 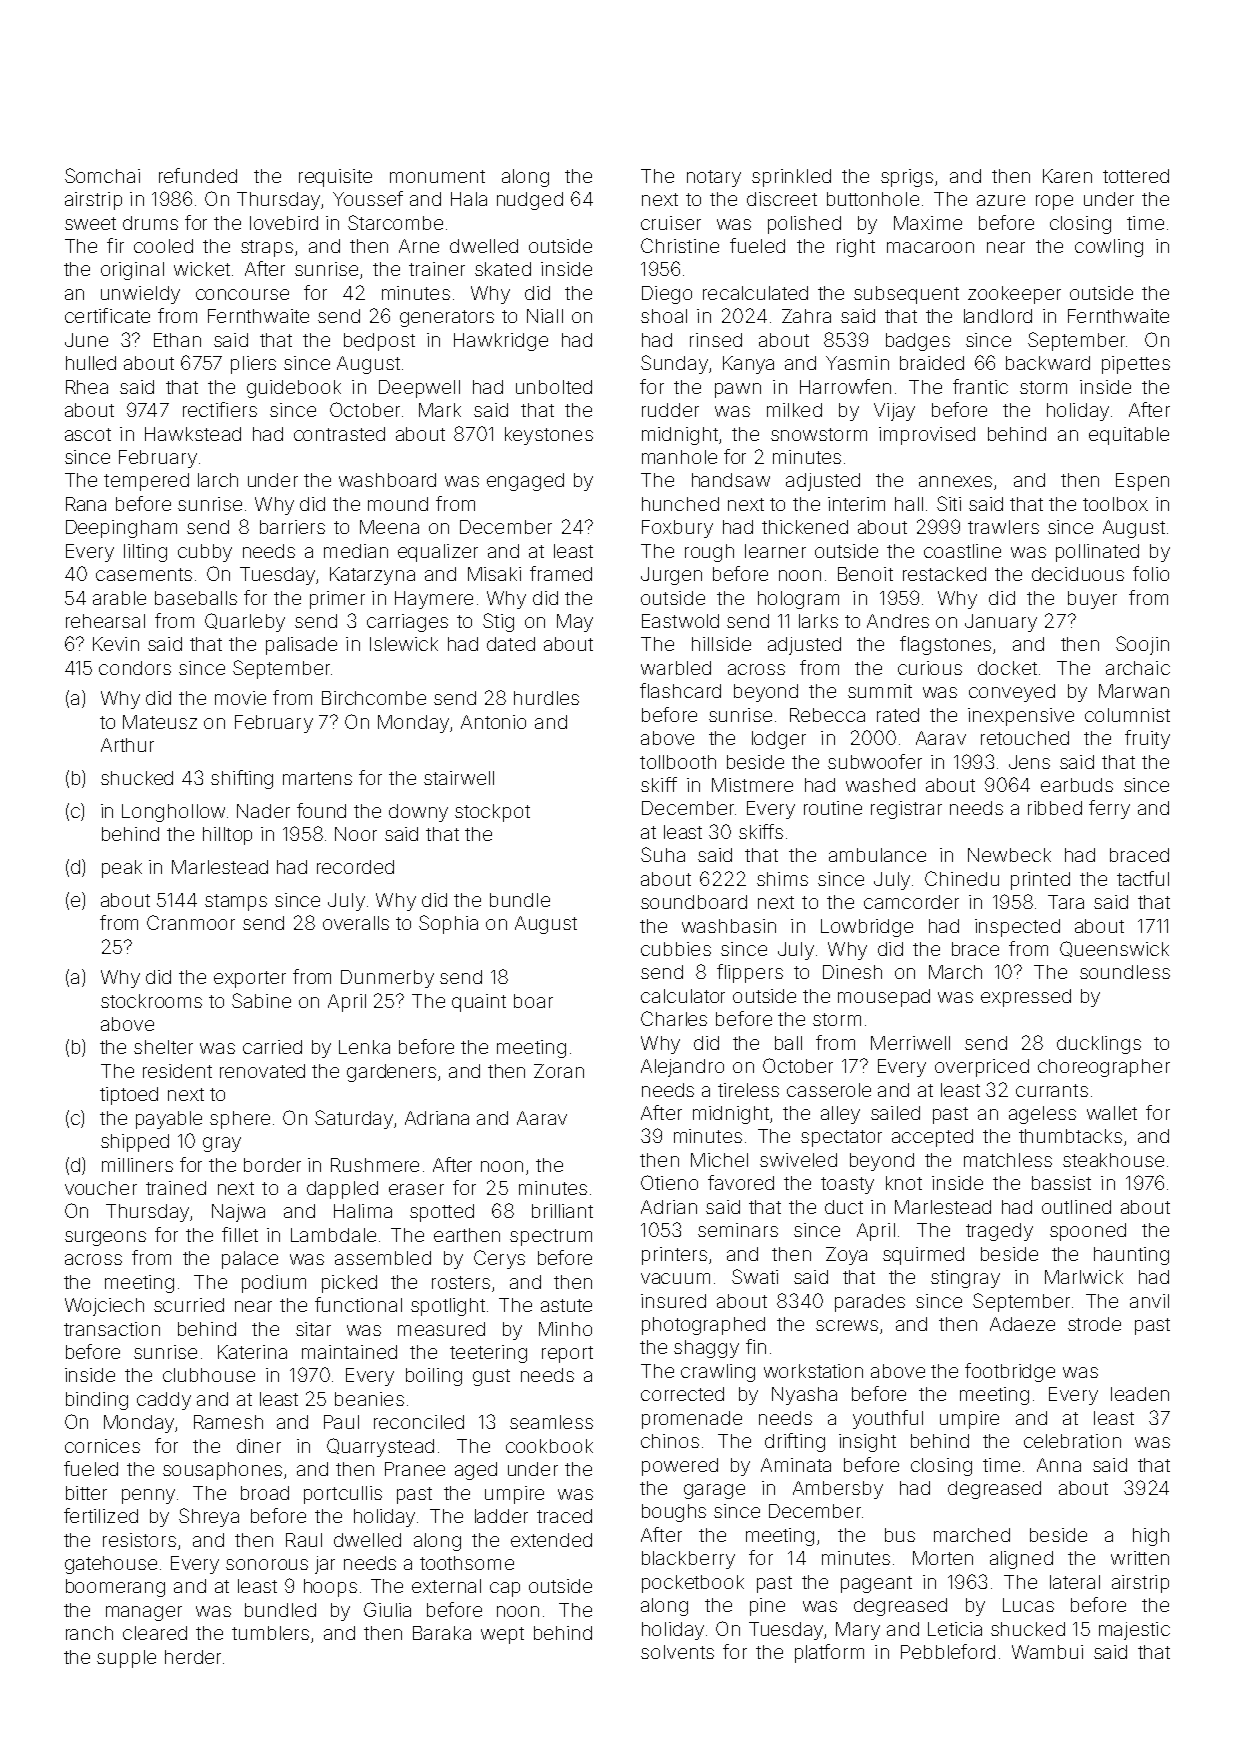 What do you see at coordinates (87, 387) in the screenshot?
I see `Rhea` at bounding box center [87, 387].
